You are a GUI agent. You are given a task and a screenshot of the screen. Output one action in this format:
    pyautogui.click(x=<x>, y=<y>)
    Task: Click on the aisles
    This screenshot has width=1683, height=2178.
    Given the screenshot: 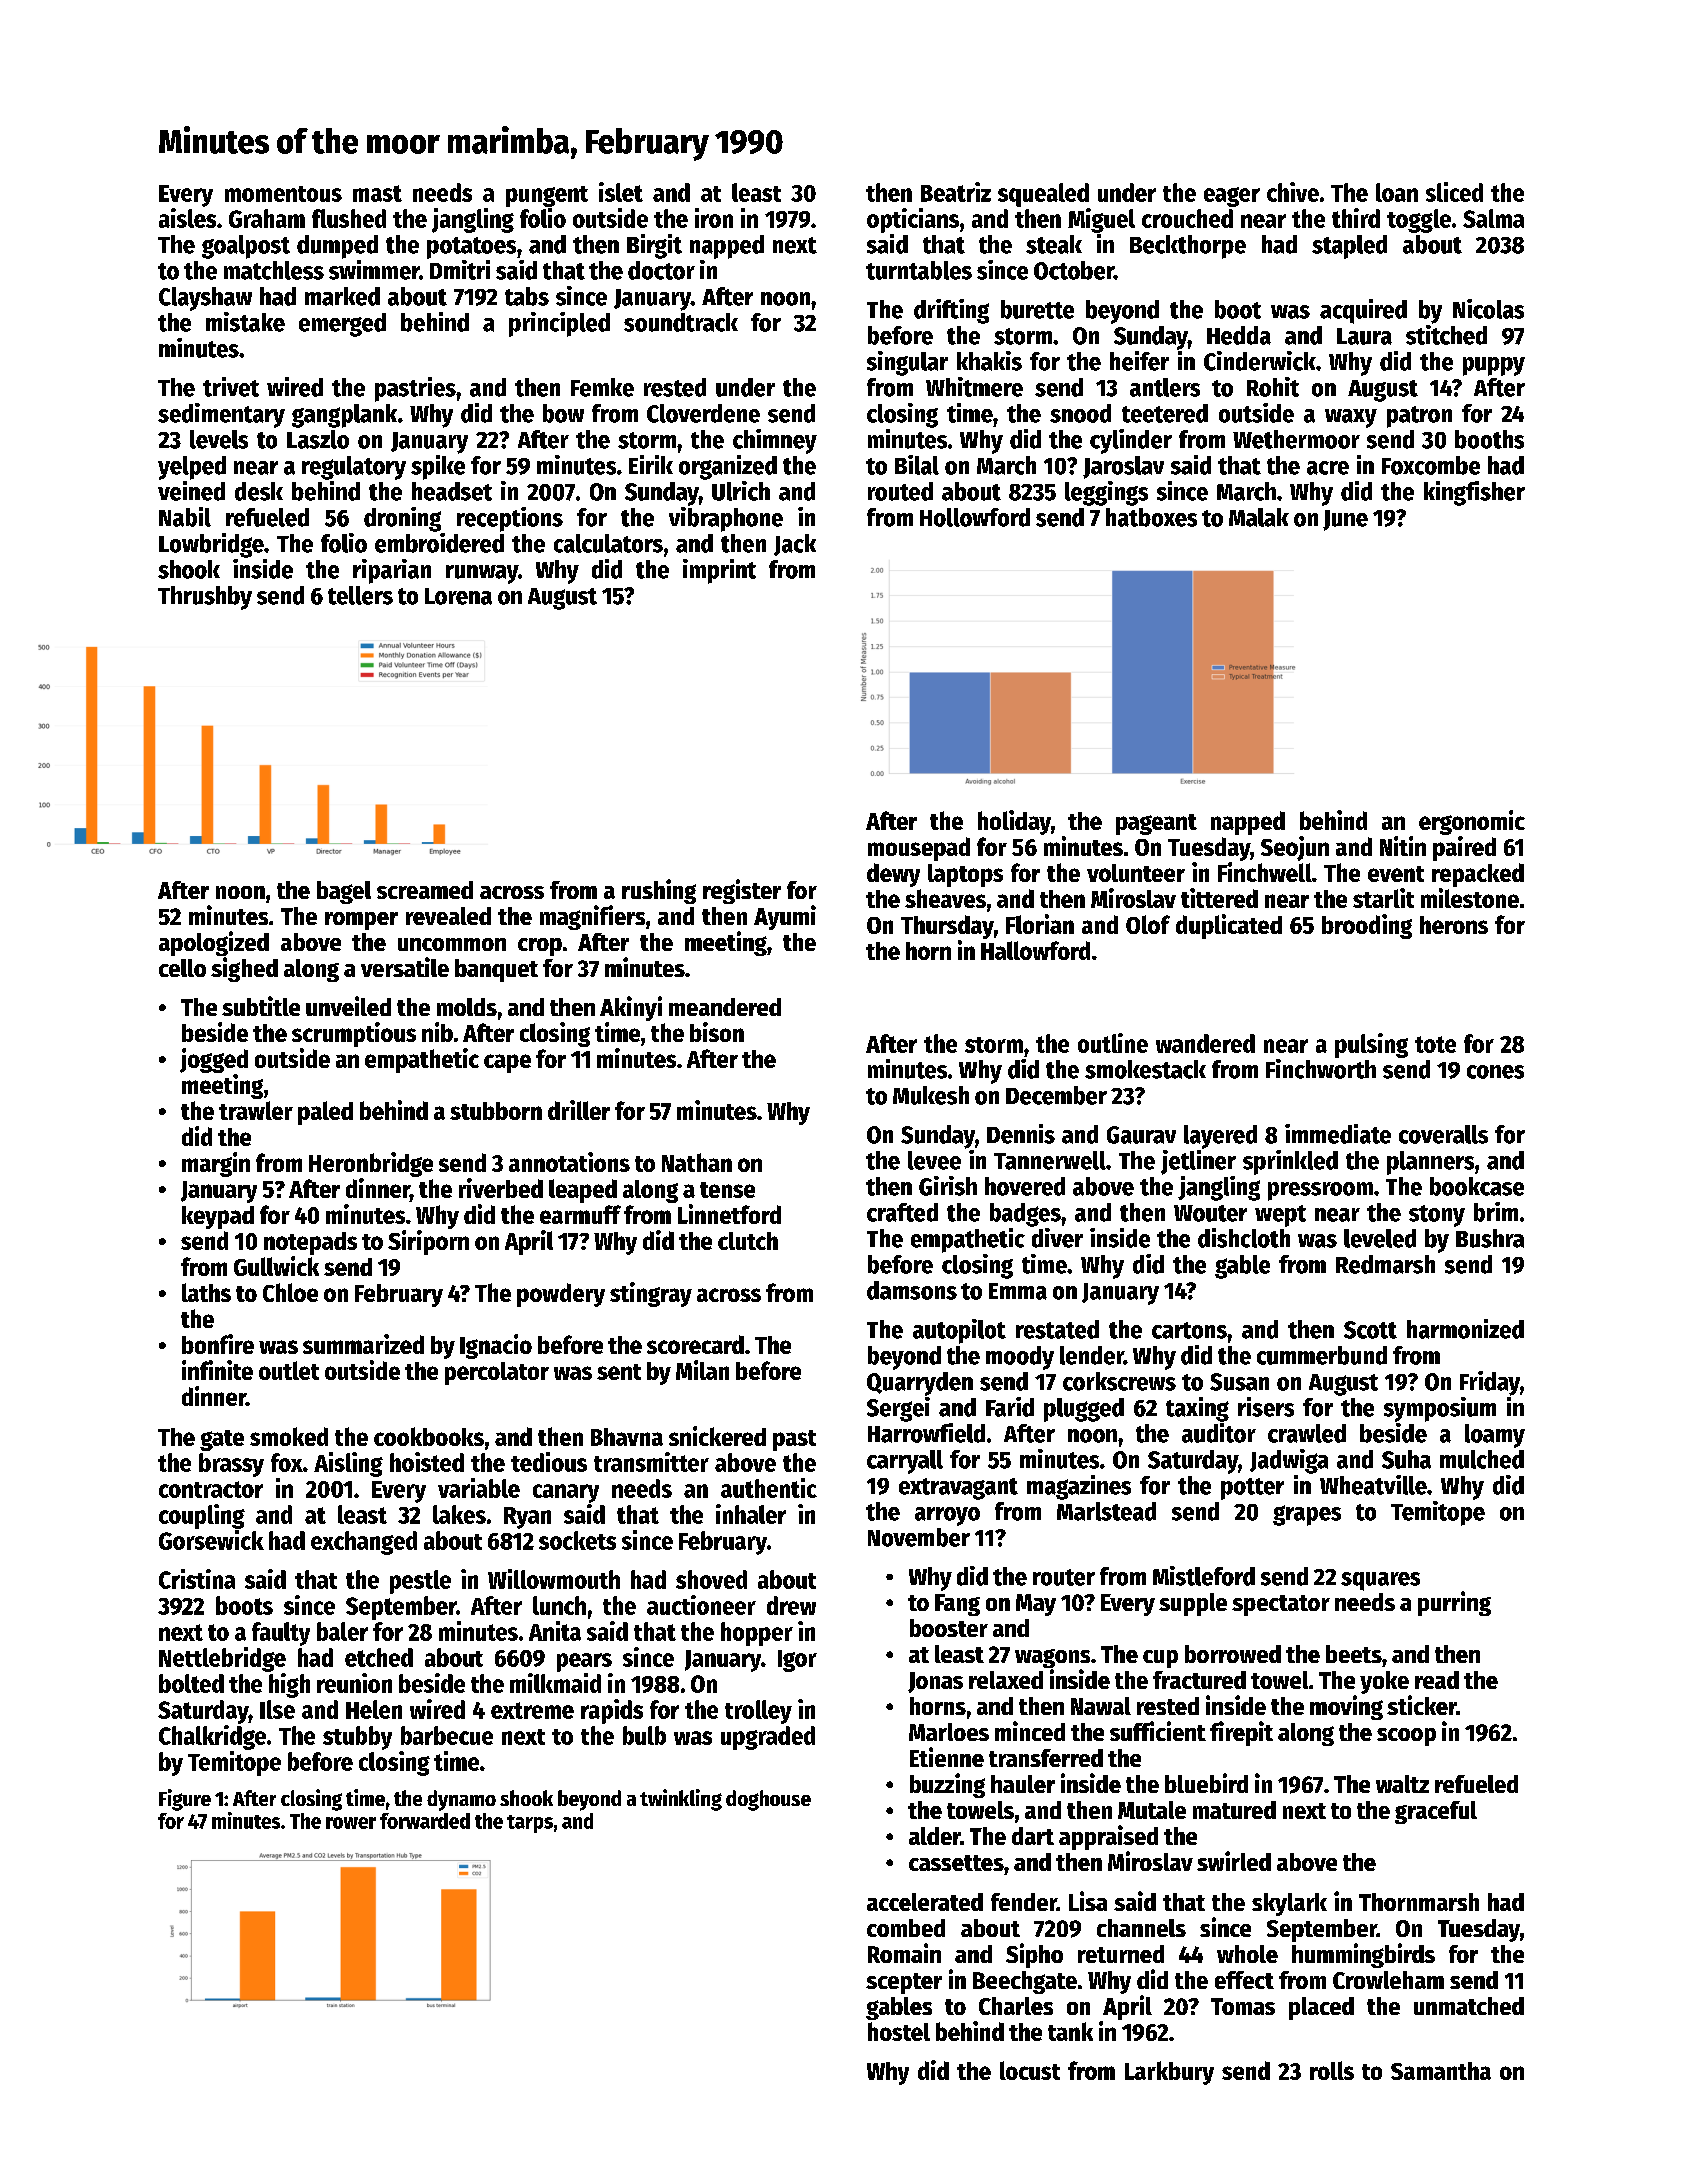 What is the action you would take?
    pyautogui.click(x=187, y=218)
